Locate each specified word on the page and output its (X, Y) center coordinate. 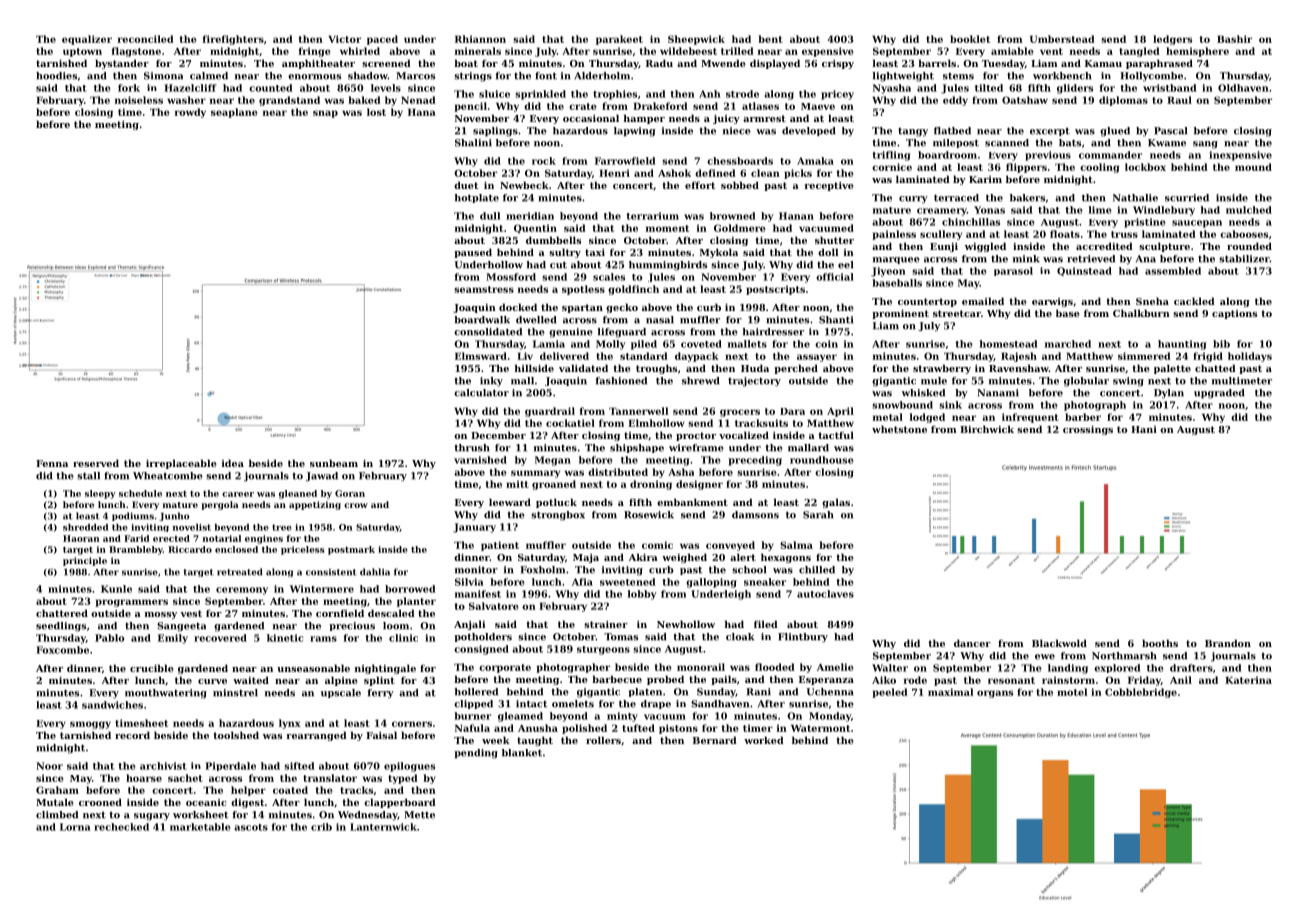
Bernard (715, 740)
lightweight (903, 77)
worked (764, 740)
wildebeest (688, 51)
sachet (185, 778)
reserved (96, 463)
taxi (595, 252)
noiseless (139, 100)
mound (1253, 167)
